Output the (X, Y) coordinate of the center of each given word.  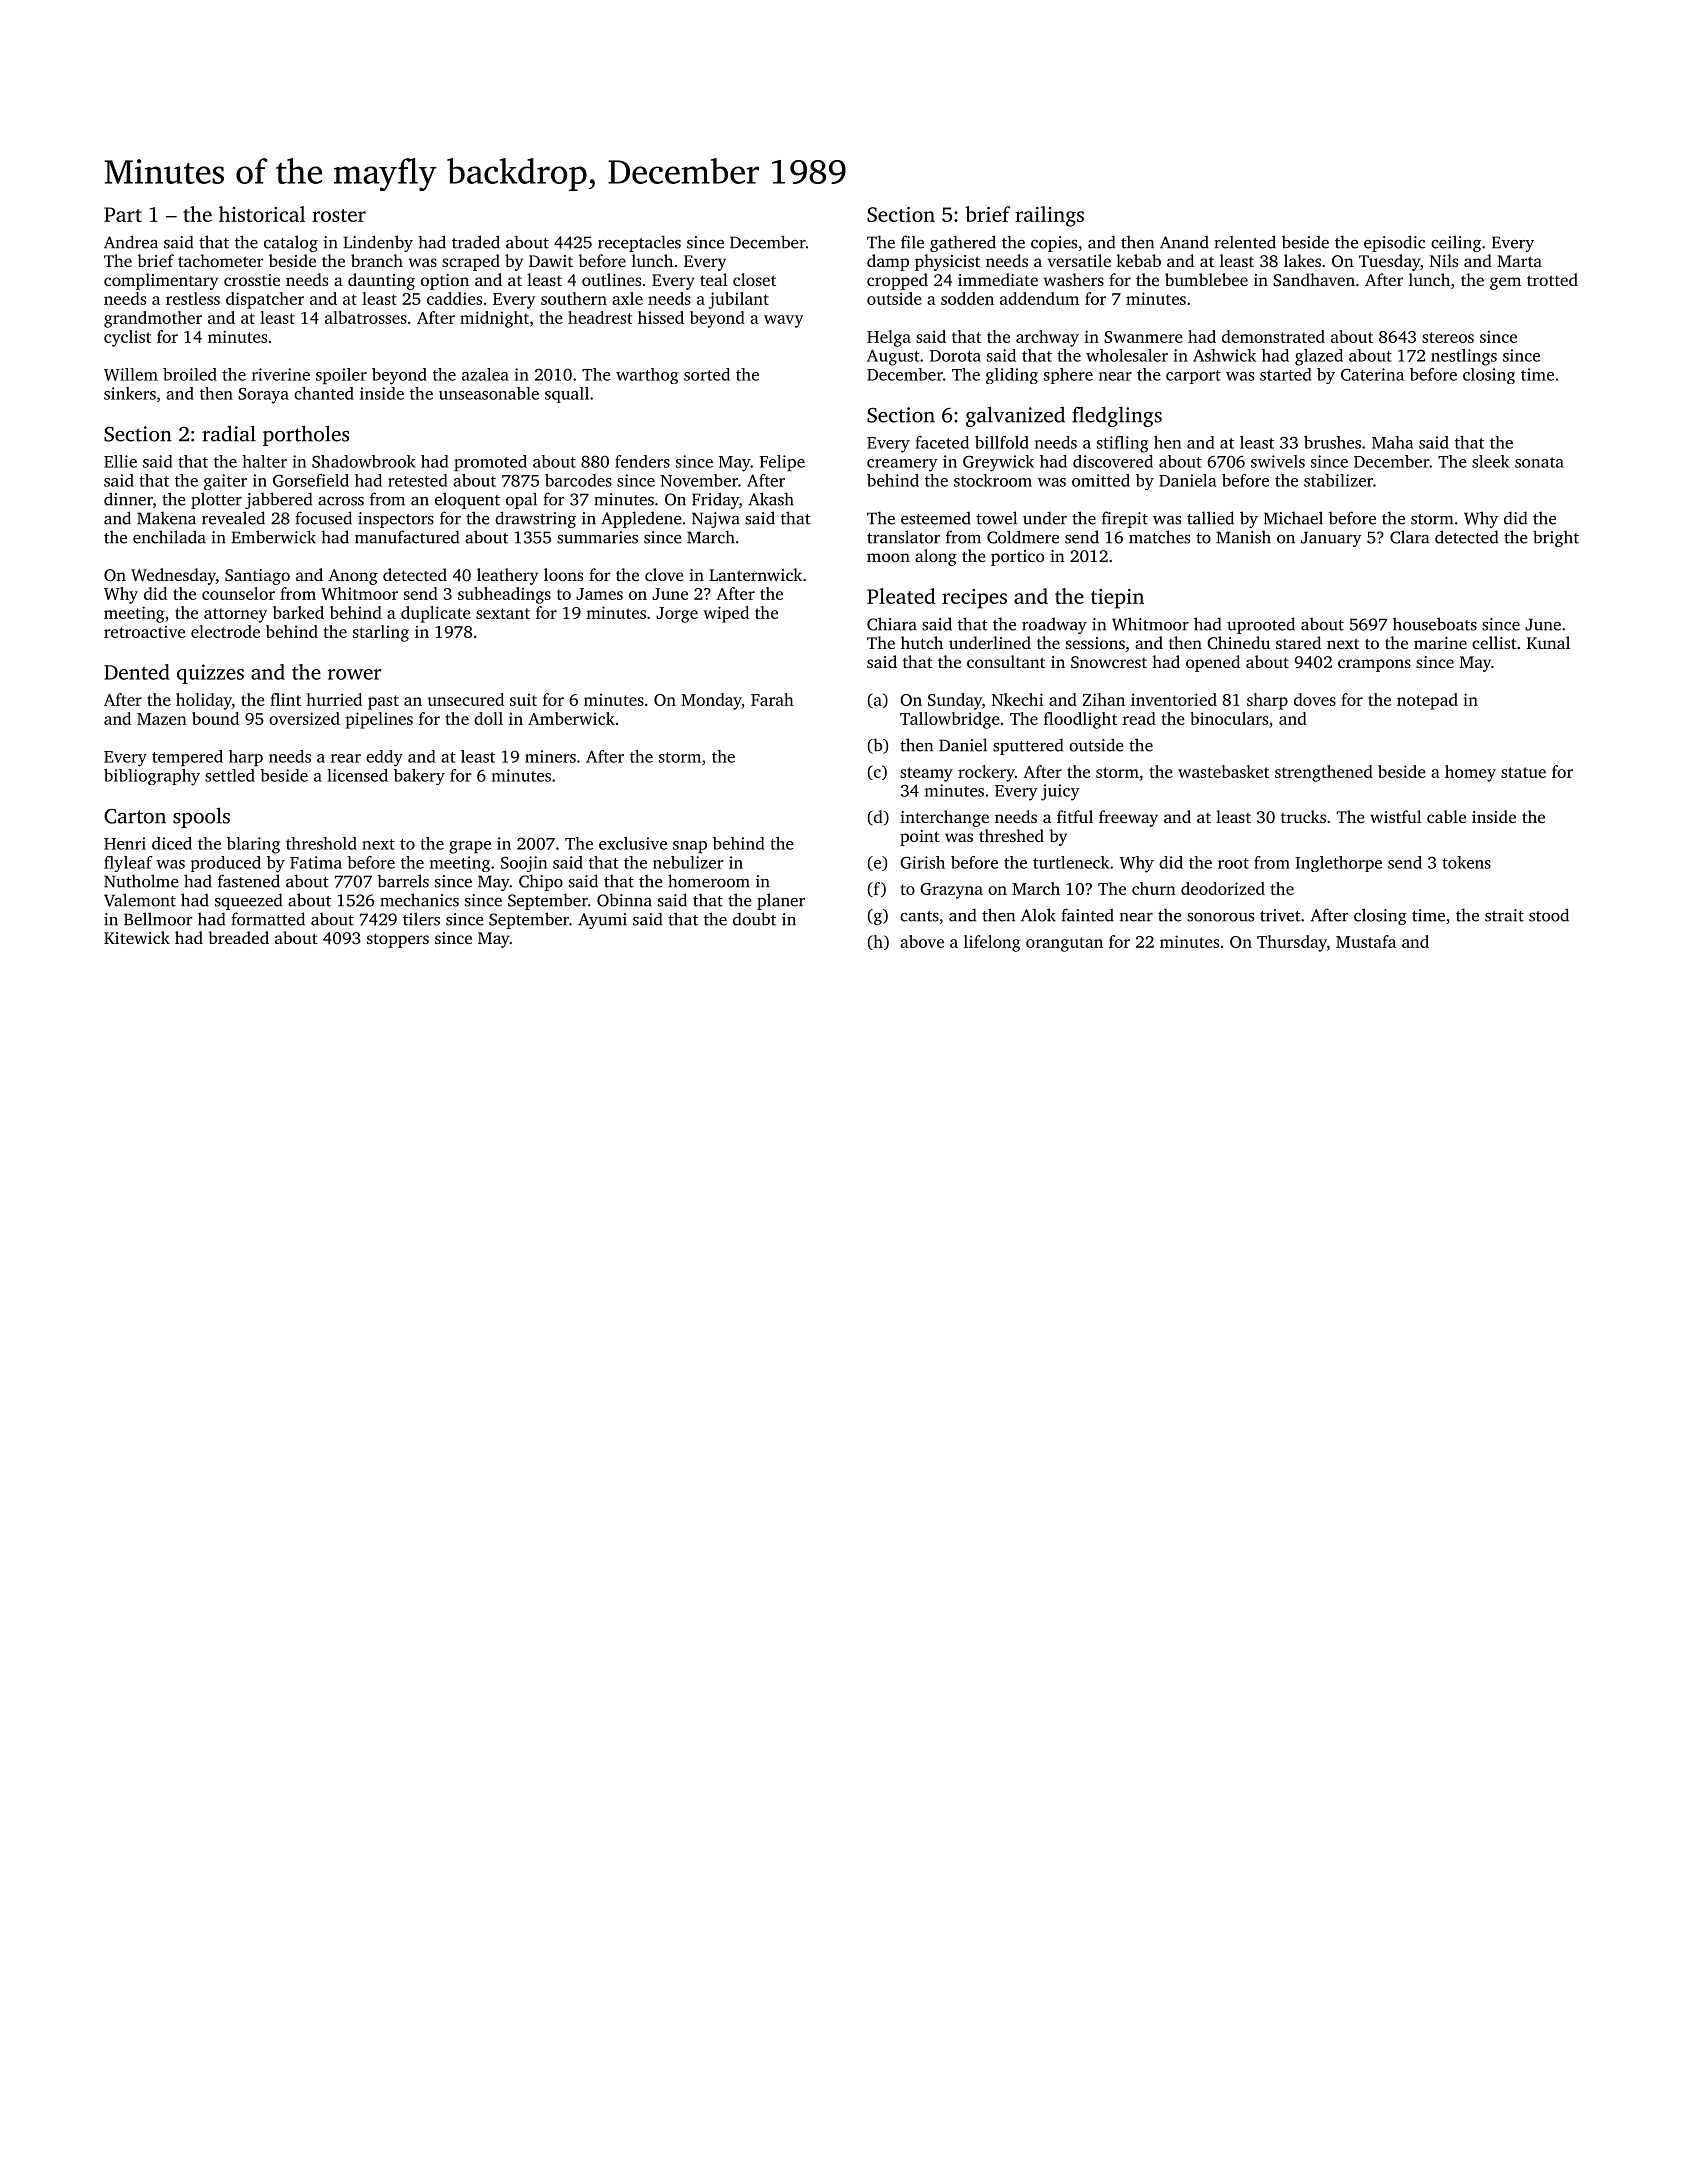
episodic (1394, 243)
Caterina (1372, 374)
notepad (1427, 701)
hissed (661, 317)
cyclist (127, 338)
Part (123, 214)
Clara (1409, 537)
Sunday (955, 701)
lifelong (992, 943)
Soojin (524, 864)
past (383, 702)
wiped (726, 614)
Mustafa (1366, 941)
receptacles (639, 243)
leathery (507, 576)
